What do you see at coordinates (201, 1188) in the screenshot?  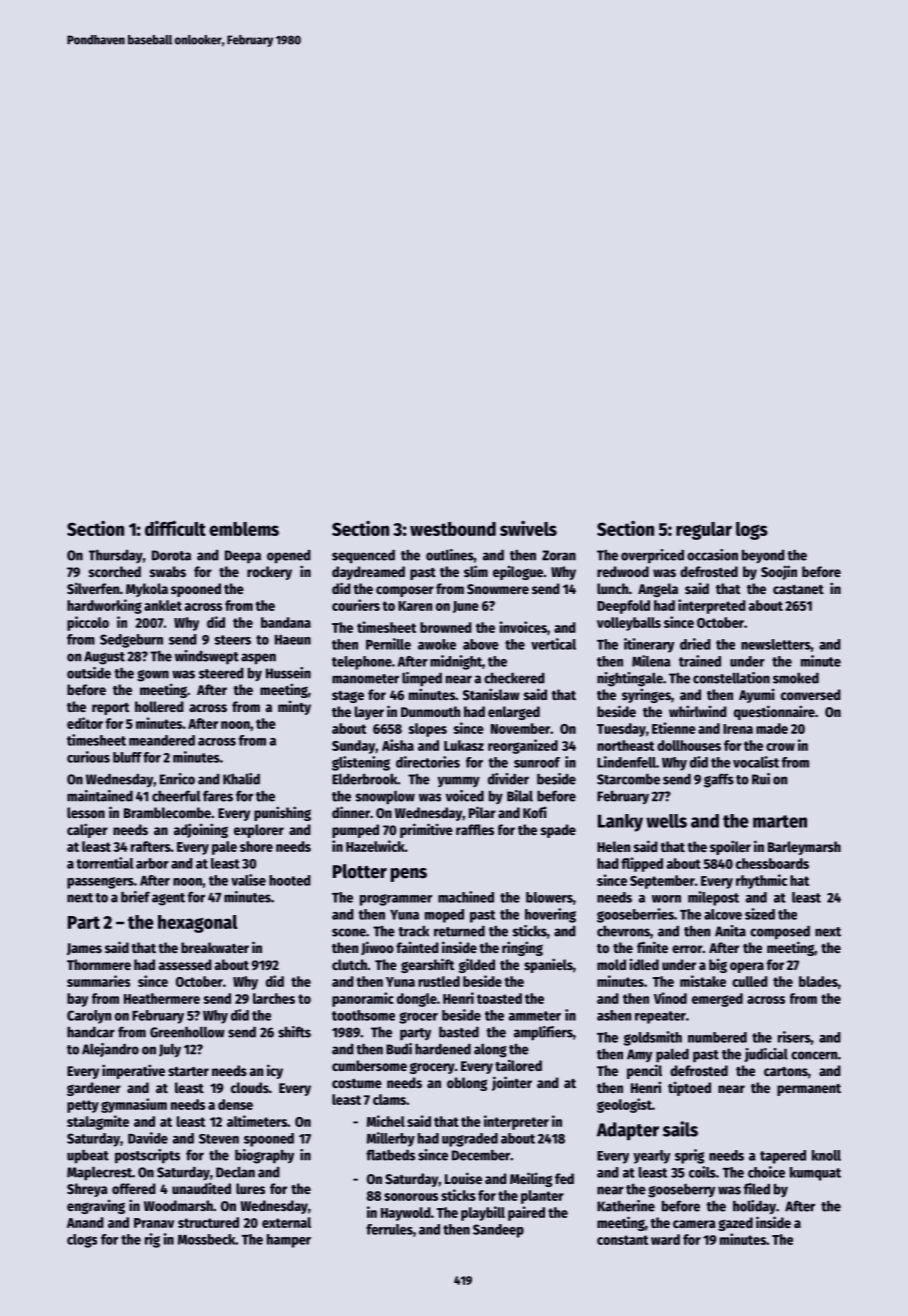 I see `unaudited` at bounding box center [201, 1188].
